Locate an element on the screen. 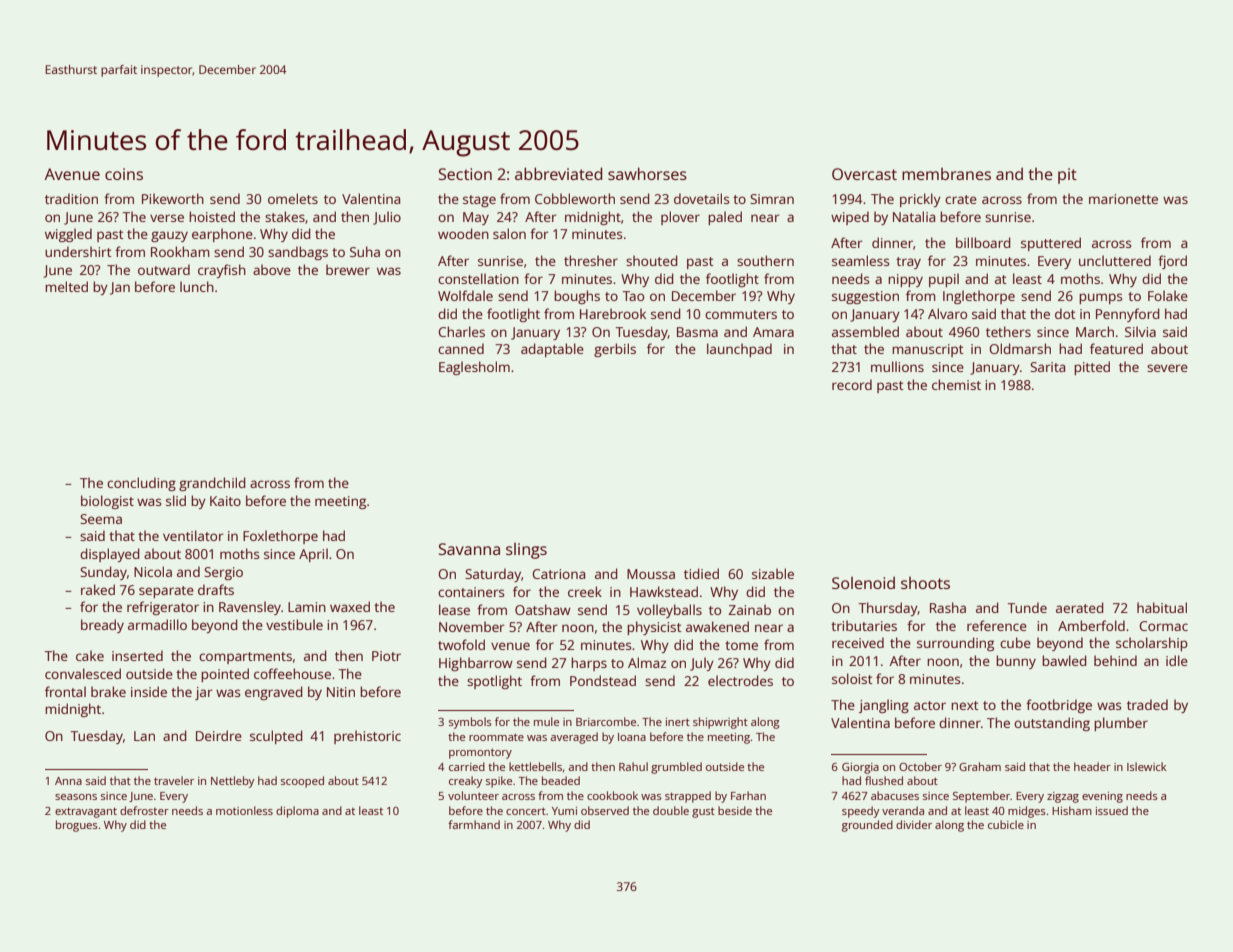 Image resolution: width=1233 pixels, height=952 pixels. Zainab is located at coordinates (750, 609).
